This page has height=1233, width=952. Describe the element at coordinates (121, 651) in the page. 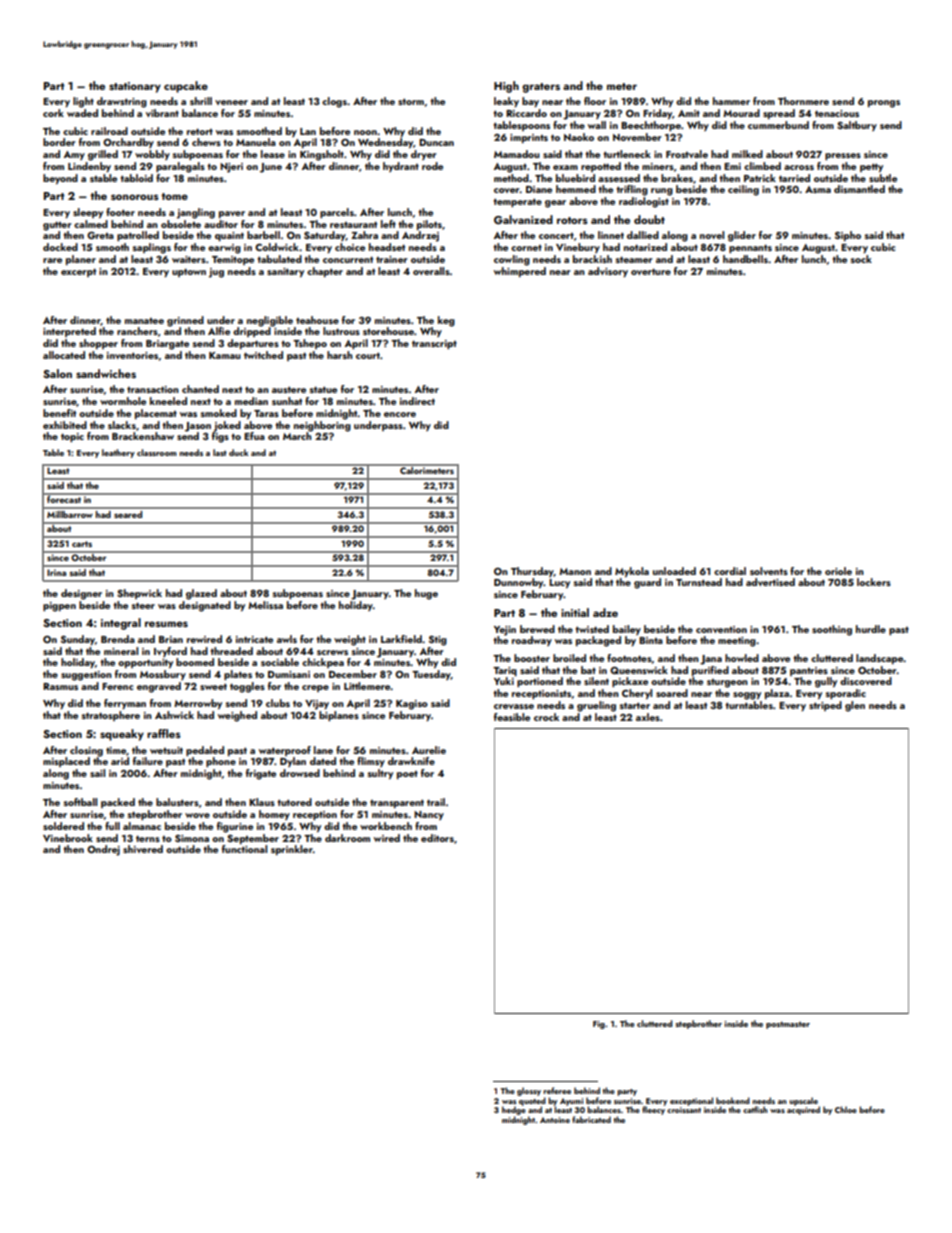

I see `mineral` at that location.
